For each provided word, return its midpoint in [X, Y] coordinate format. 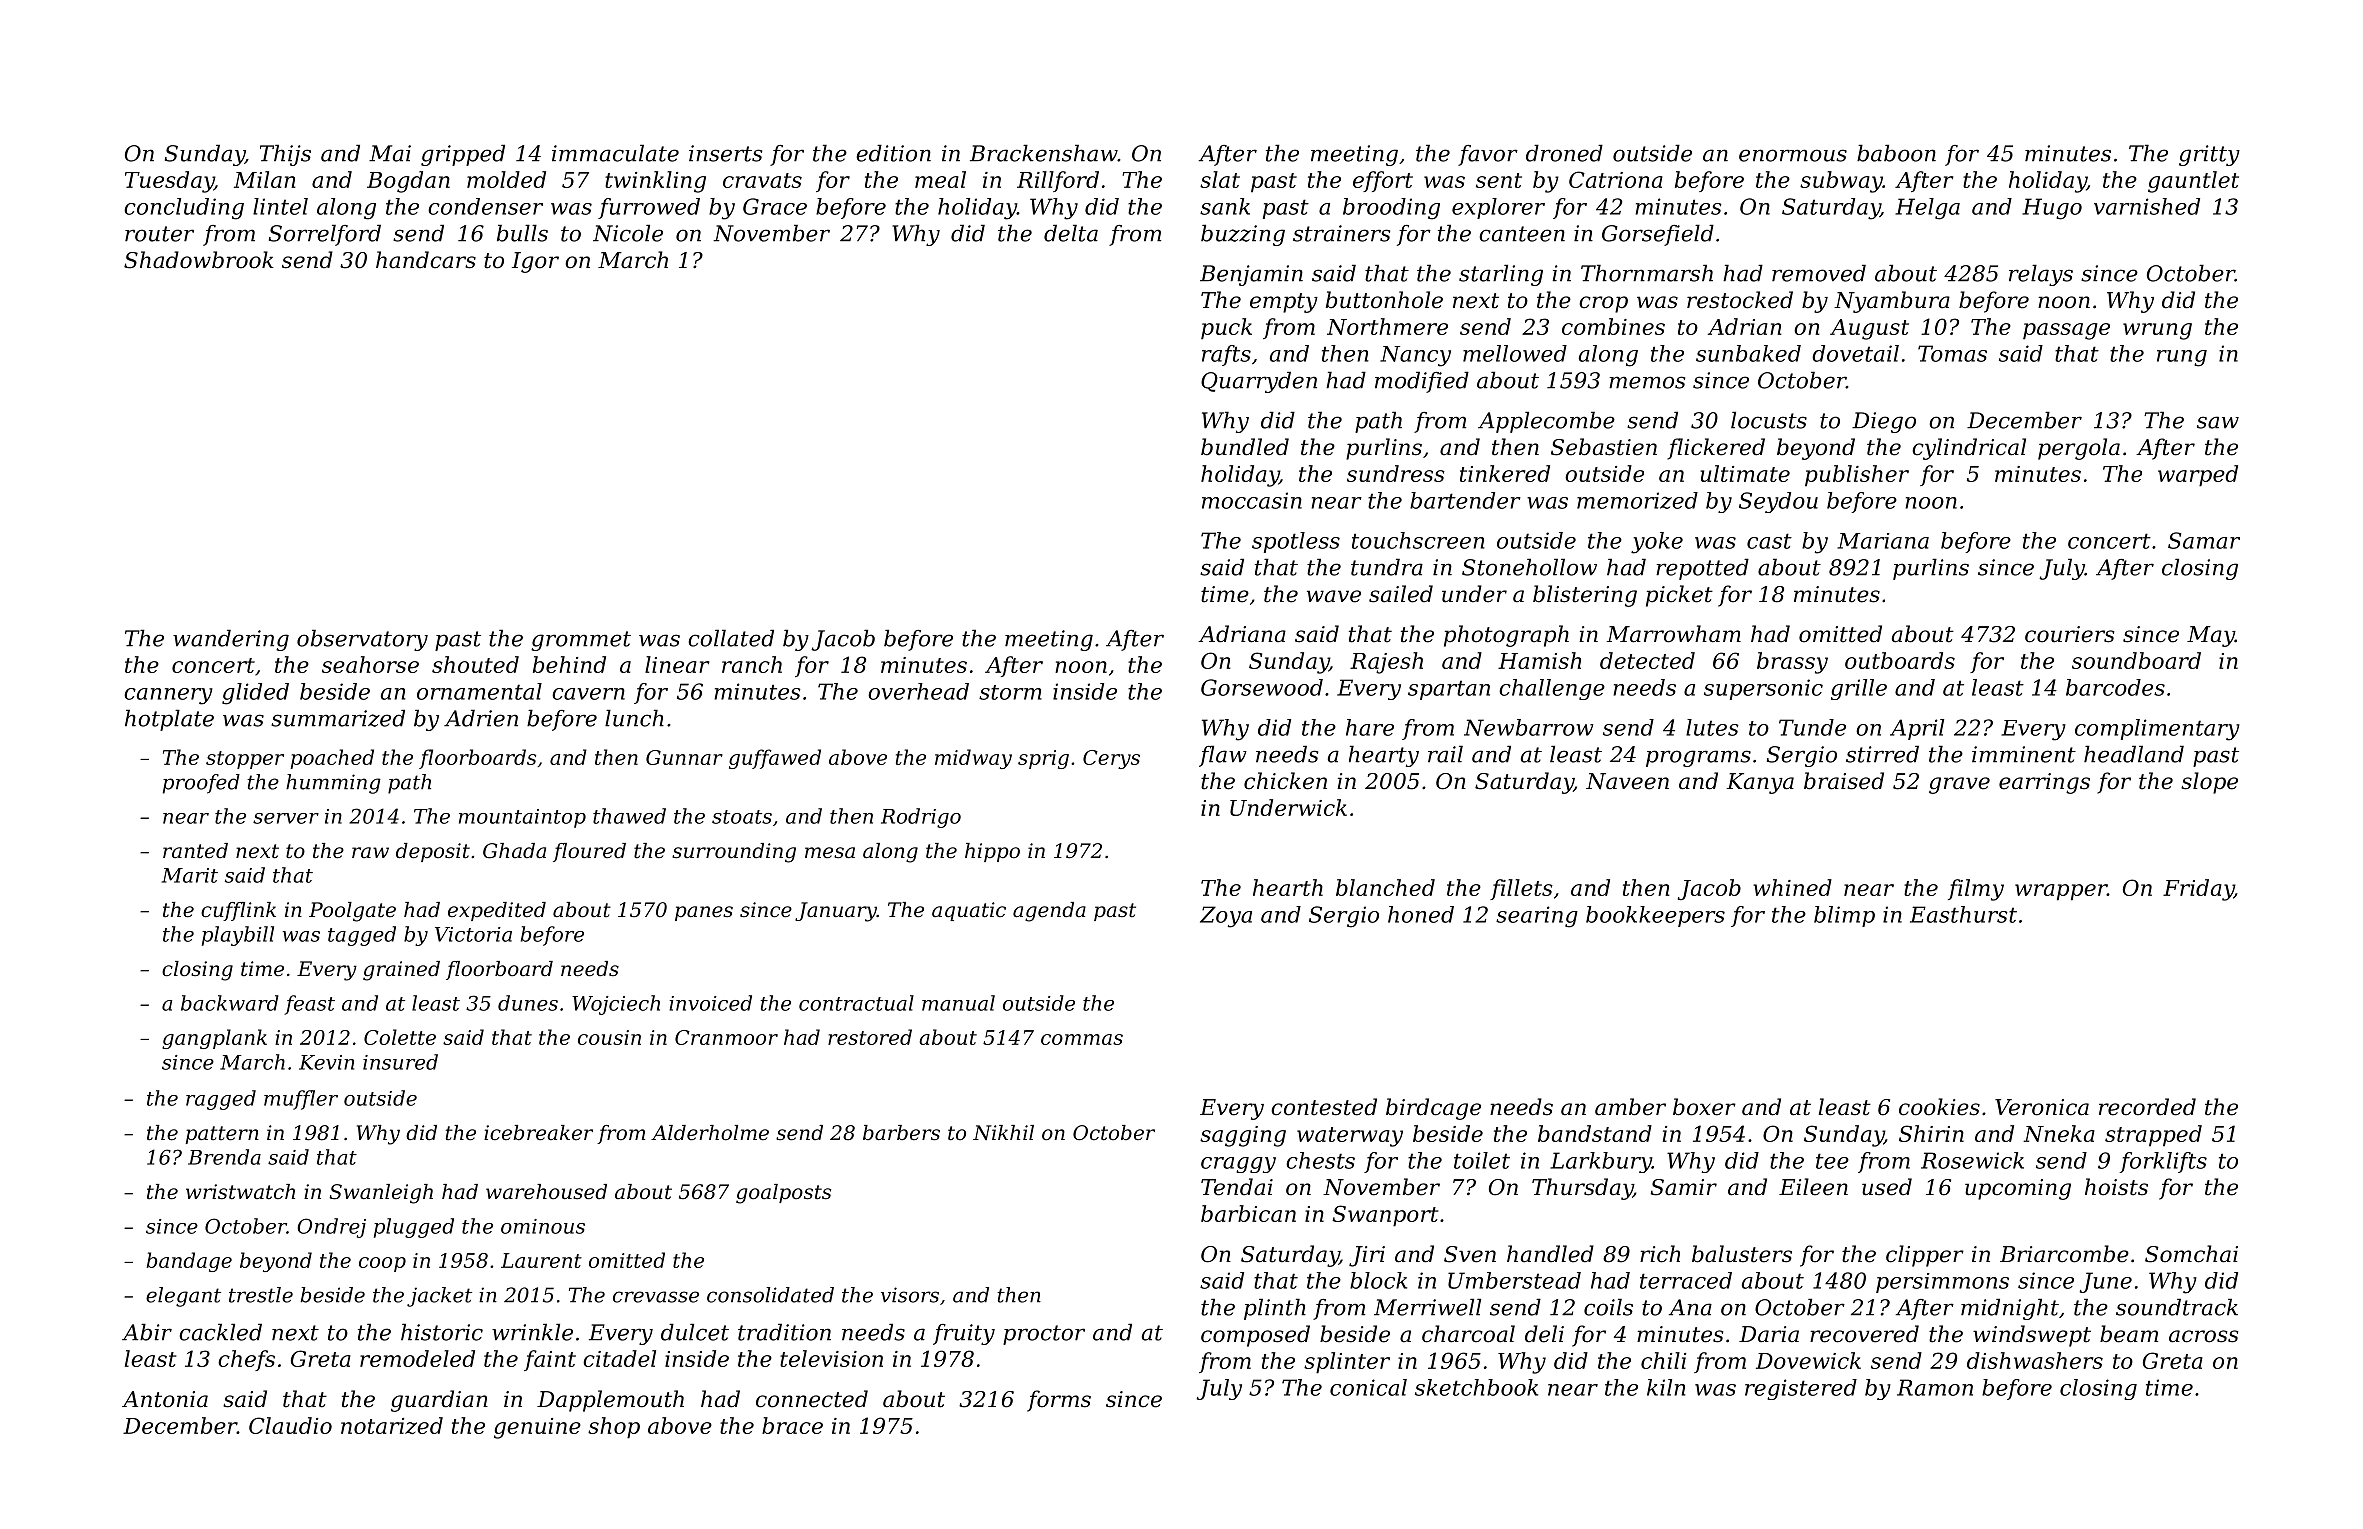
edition [893, 153]
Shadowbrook [199, 260]
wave [1334, 596]
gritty [2209, 155]
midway [973, 759]
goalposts [783, 1194]
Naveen [1627, 781]
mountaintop [522, 818]
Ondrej [331, 1228]
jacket [439, 1297]
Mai [390, 153]
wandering [231, 640]
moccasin [1252, 500]
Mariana [1883, 541]
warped [2198, 476]
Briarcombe [2064, 1254]
